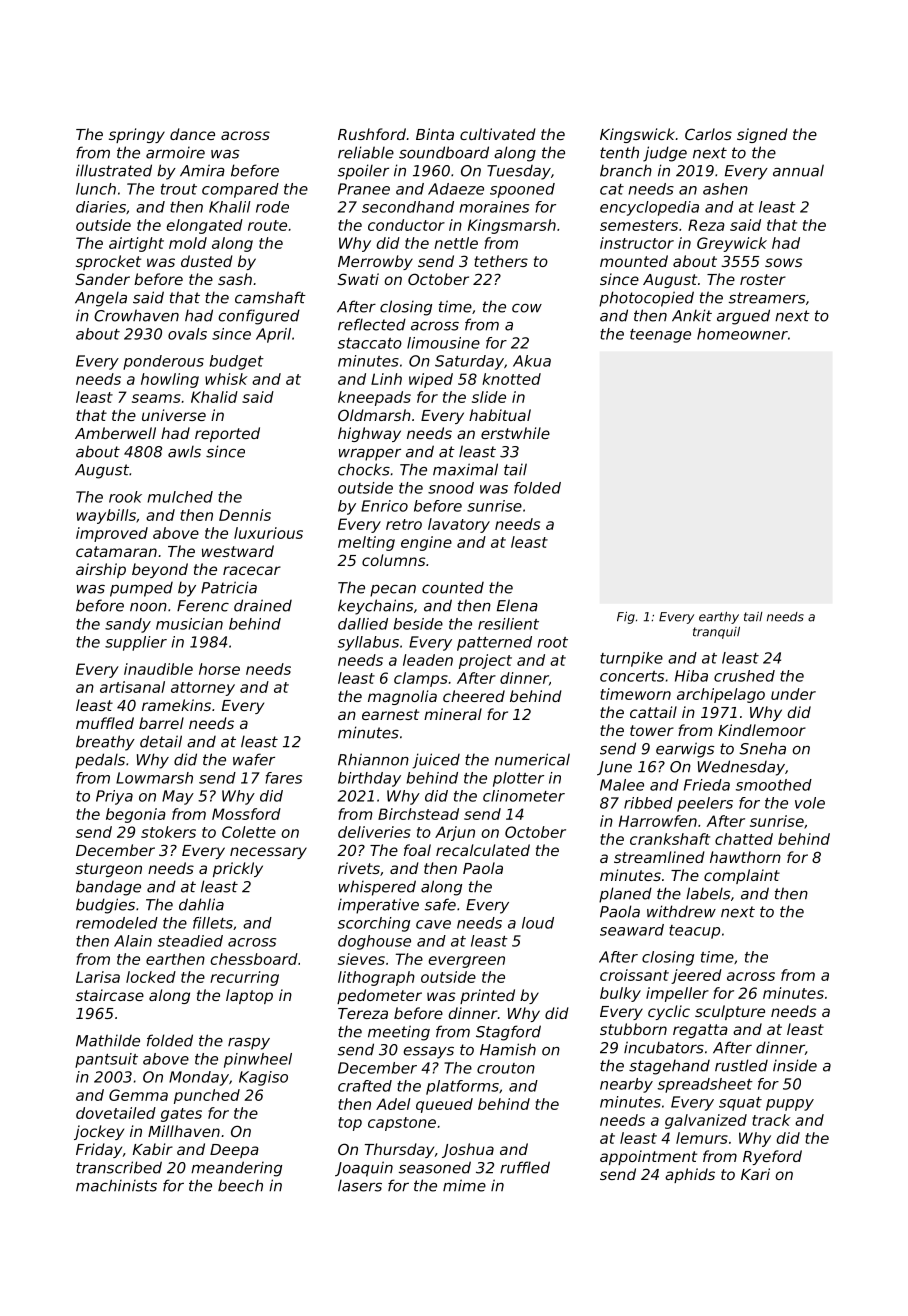 The height and width of the document is (1316, 908). What do you see at coordinates (390, 714) in the document?
I see `earnest` at bounding box center [390, 714].
